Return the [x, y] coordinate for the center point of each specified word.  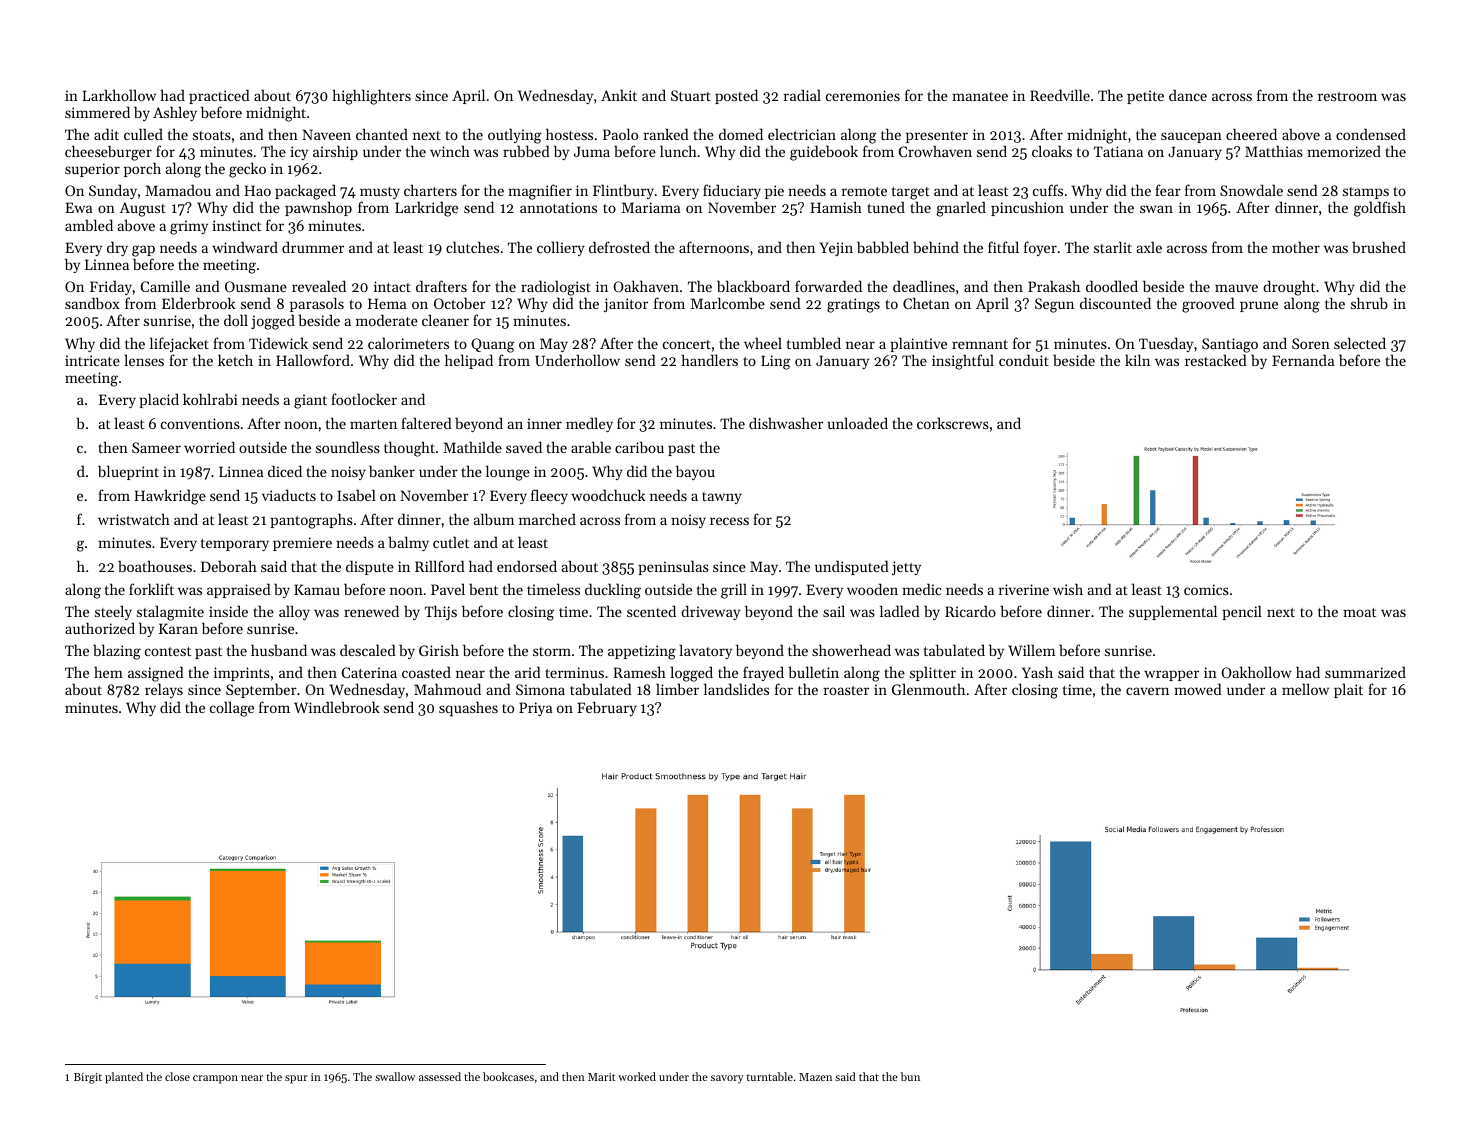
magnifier [540, 192]
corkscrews [953, 423]
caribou [639, 447]
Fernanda [1303, 360]
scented [651, 611]
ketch [235, 360]
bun [910, 1076]
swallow [395, 1076]
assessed [440, 1076]
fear [1168, 190]
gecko [247, 170]
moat [1359, 612]
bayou [695, 472]
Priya [535, 709]
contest [168, 651]
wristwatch [134, 519]
